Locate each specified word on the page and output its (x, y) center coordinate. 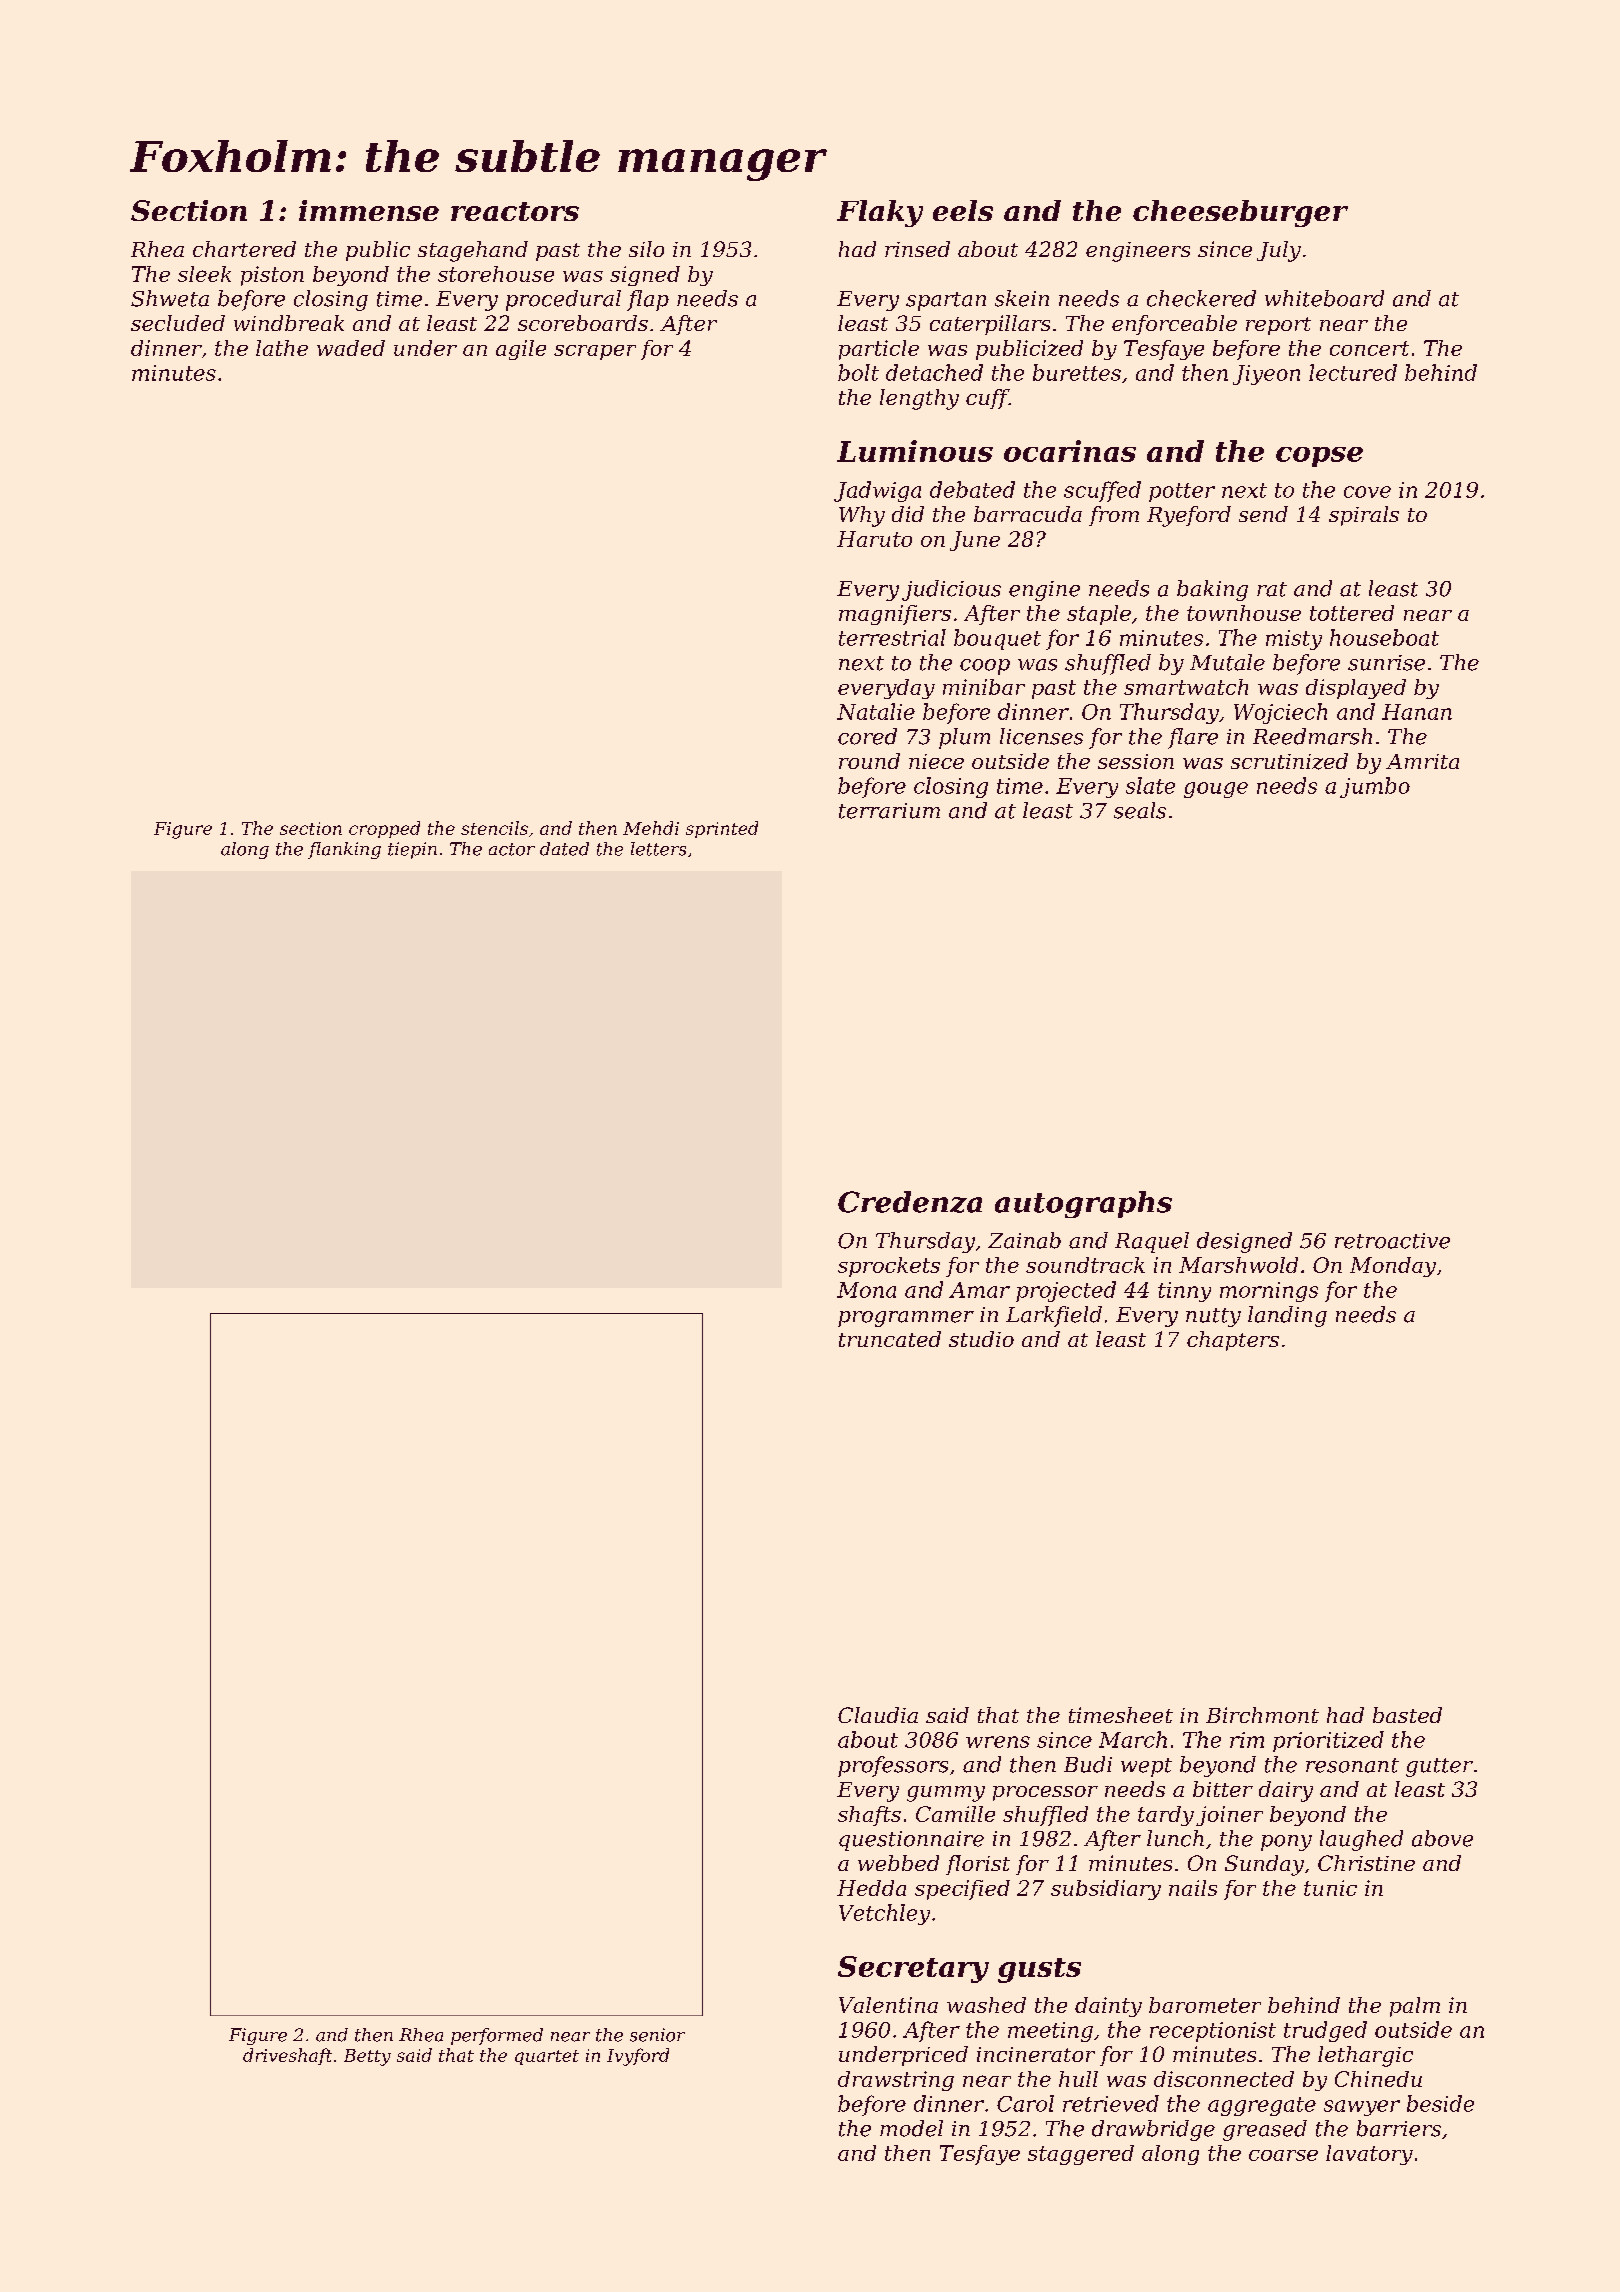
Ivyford (638, 2057)
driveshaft (287, 2056)
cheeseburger (1240, 213)
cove (1367, 492)
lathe (282, 348)
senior (657, 2035)
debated (972, 489)
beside (1440, 2103)
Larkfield (1054, 1316)
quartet (547, 2057)
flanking (344, 850)
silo (646, 249)
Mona (866, 1290)
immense (369, 210)
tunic (1330, 1888)
